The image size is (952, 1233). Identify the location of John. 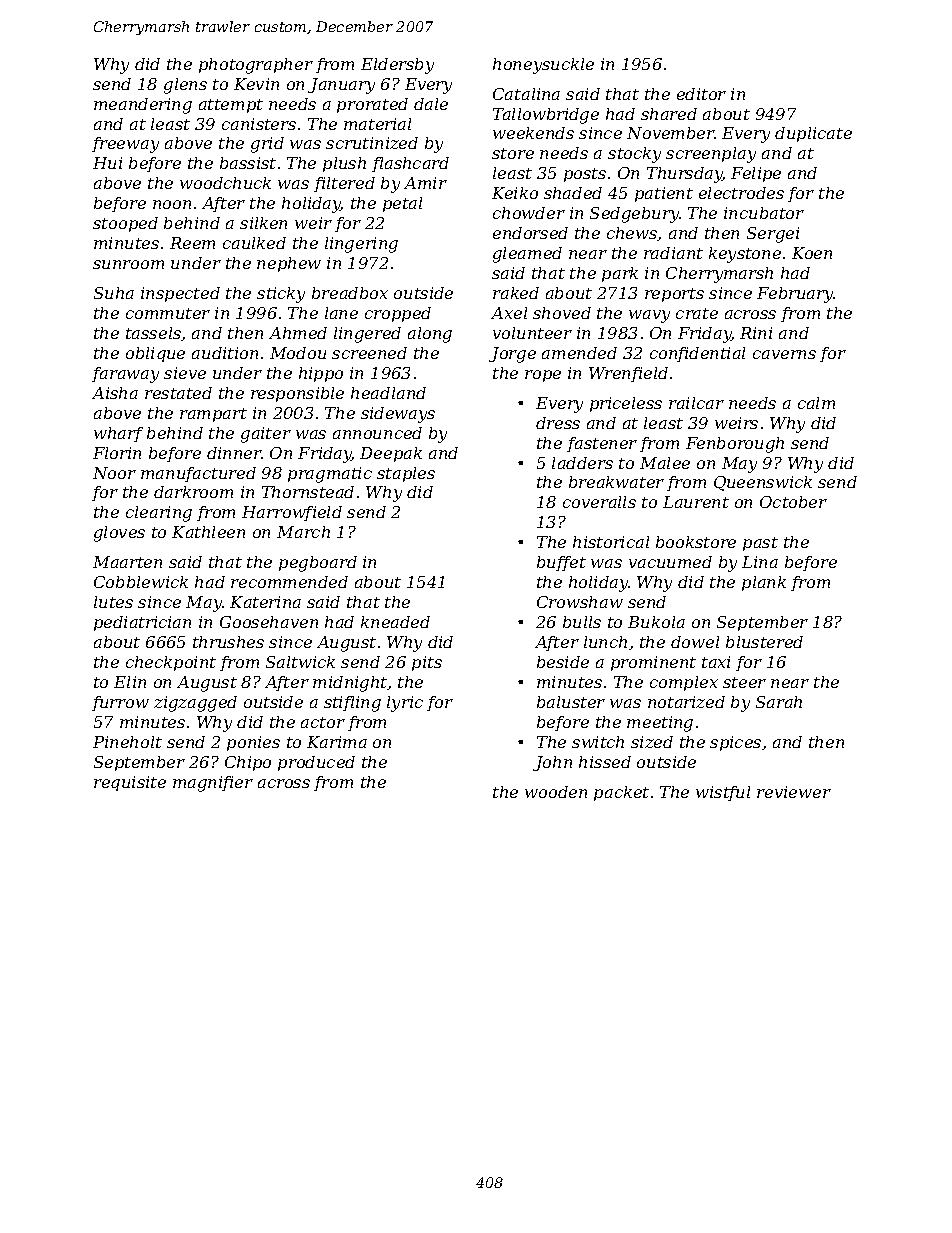
(552, 763).
